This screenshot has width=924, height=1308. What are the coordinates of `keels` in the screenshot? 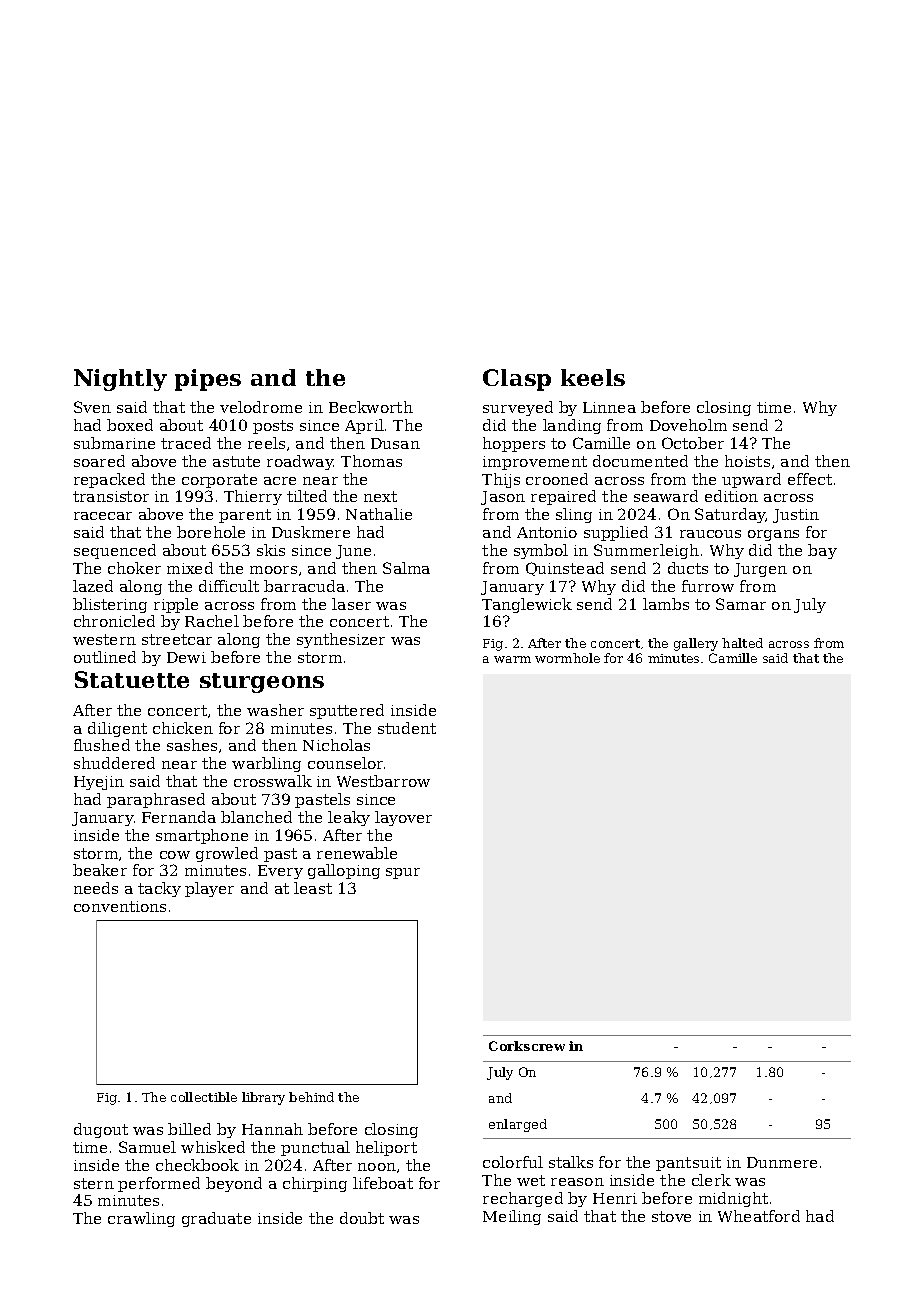 It's located at (593, 377).
